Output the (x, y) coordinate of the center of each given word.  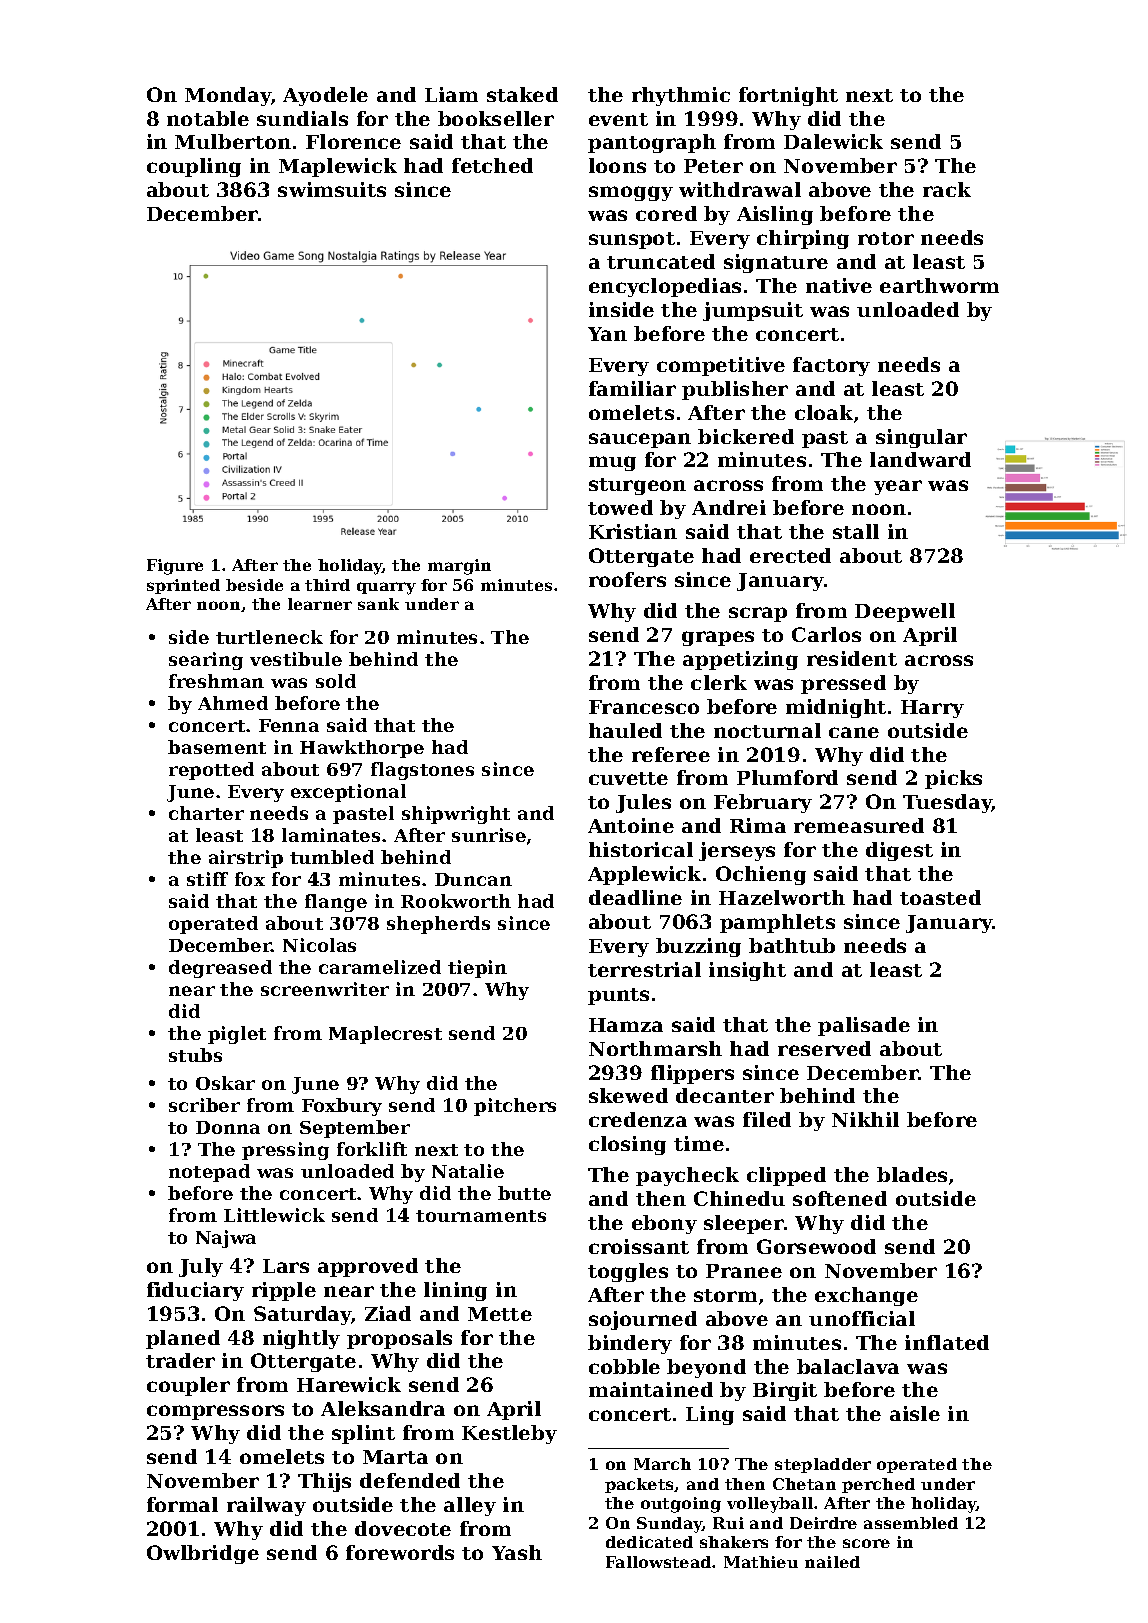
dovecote (403, 1528)
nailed (832, 1562)
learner (320, 604)
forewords (400, 1552)
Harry (932, 709)
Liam (451, 94)
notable (208, 118)
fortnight (788, 96)
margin (459, 567)
